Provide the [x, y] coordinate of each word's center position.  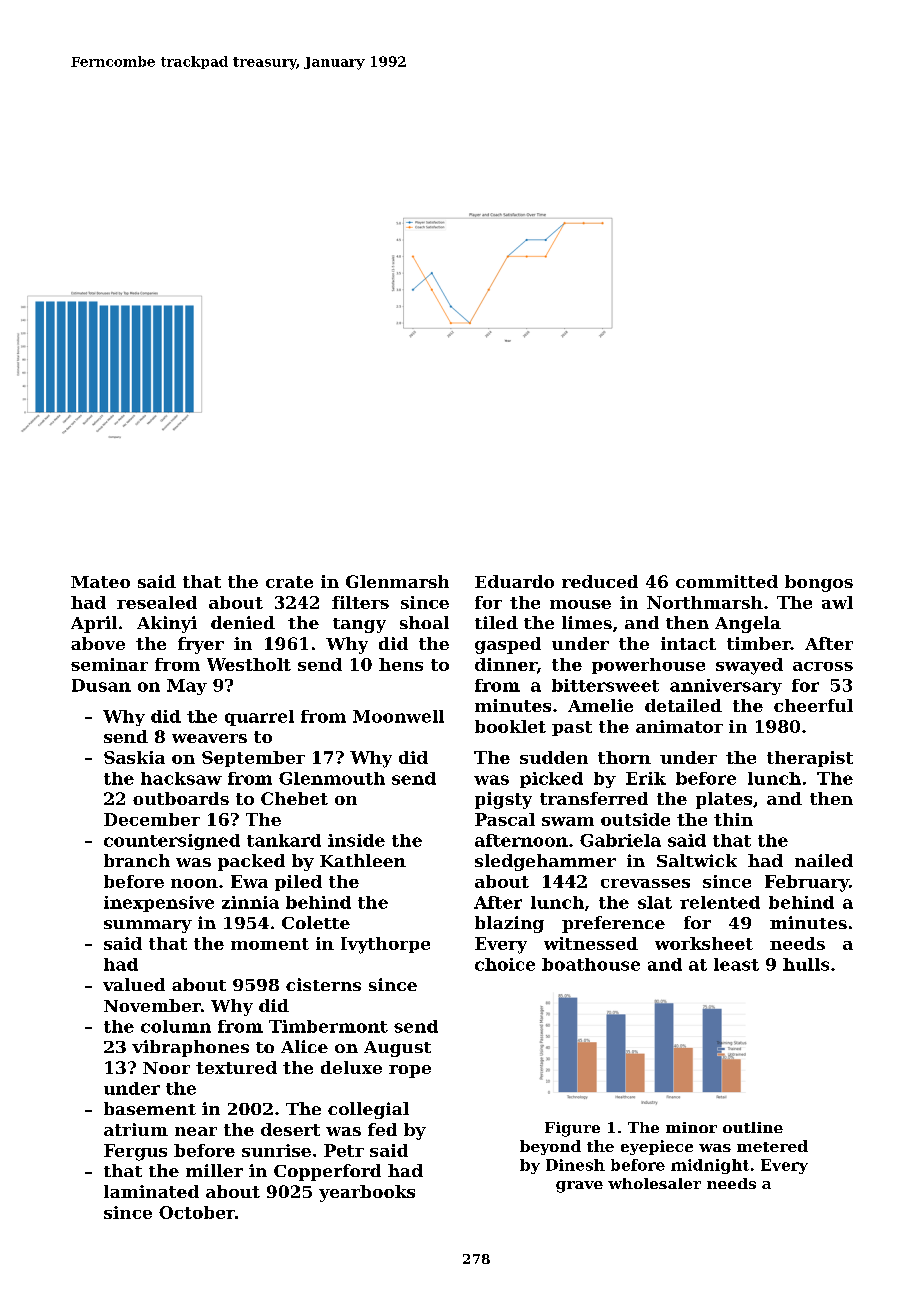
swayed [749, 666]
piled [298, 883]
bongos [819, 583]
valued [134, 984]
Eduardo [514, 581]
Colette [316, 922]
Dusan [101, 685]
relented [720, 902]
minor [691, 1127]
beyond [550, 1147]
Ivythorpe [385, 945]
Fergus [135, 1152]
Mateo [100, 582]
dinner [506, 664]
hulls [806, 964]
